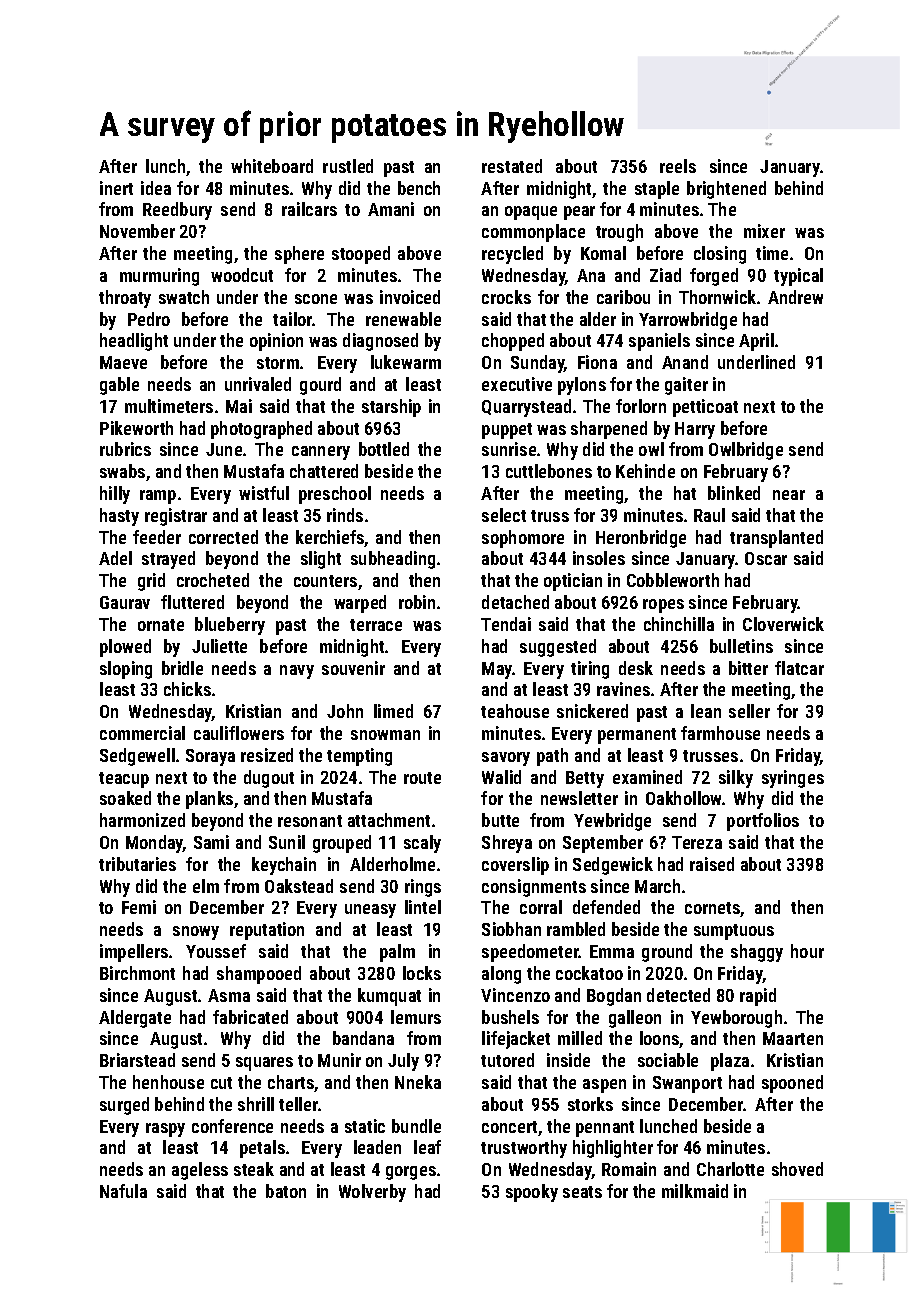 The width and height of the screenshot is (924, 1308). I want to click on Nafula, so click(123, 1191).
